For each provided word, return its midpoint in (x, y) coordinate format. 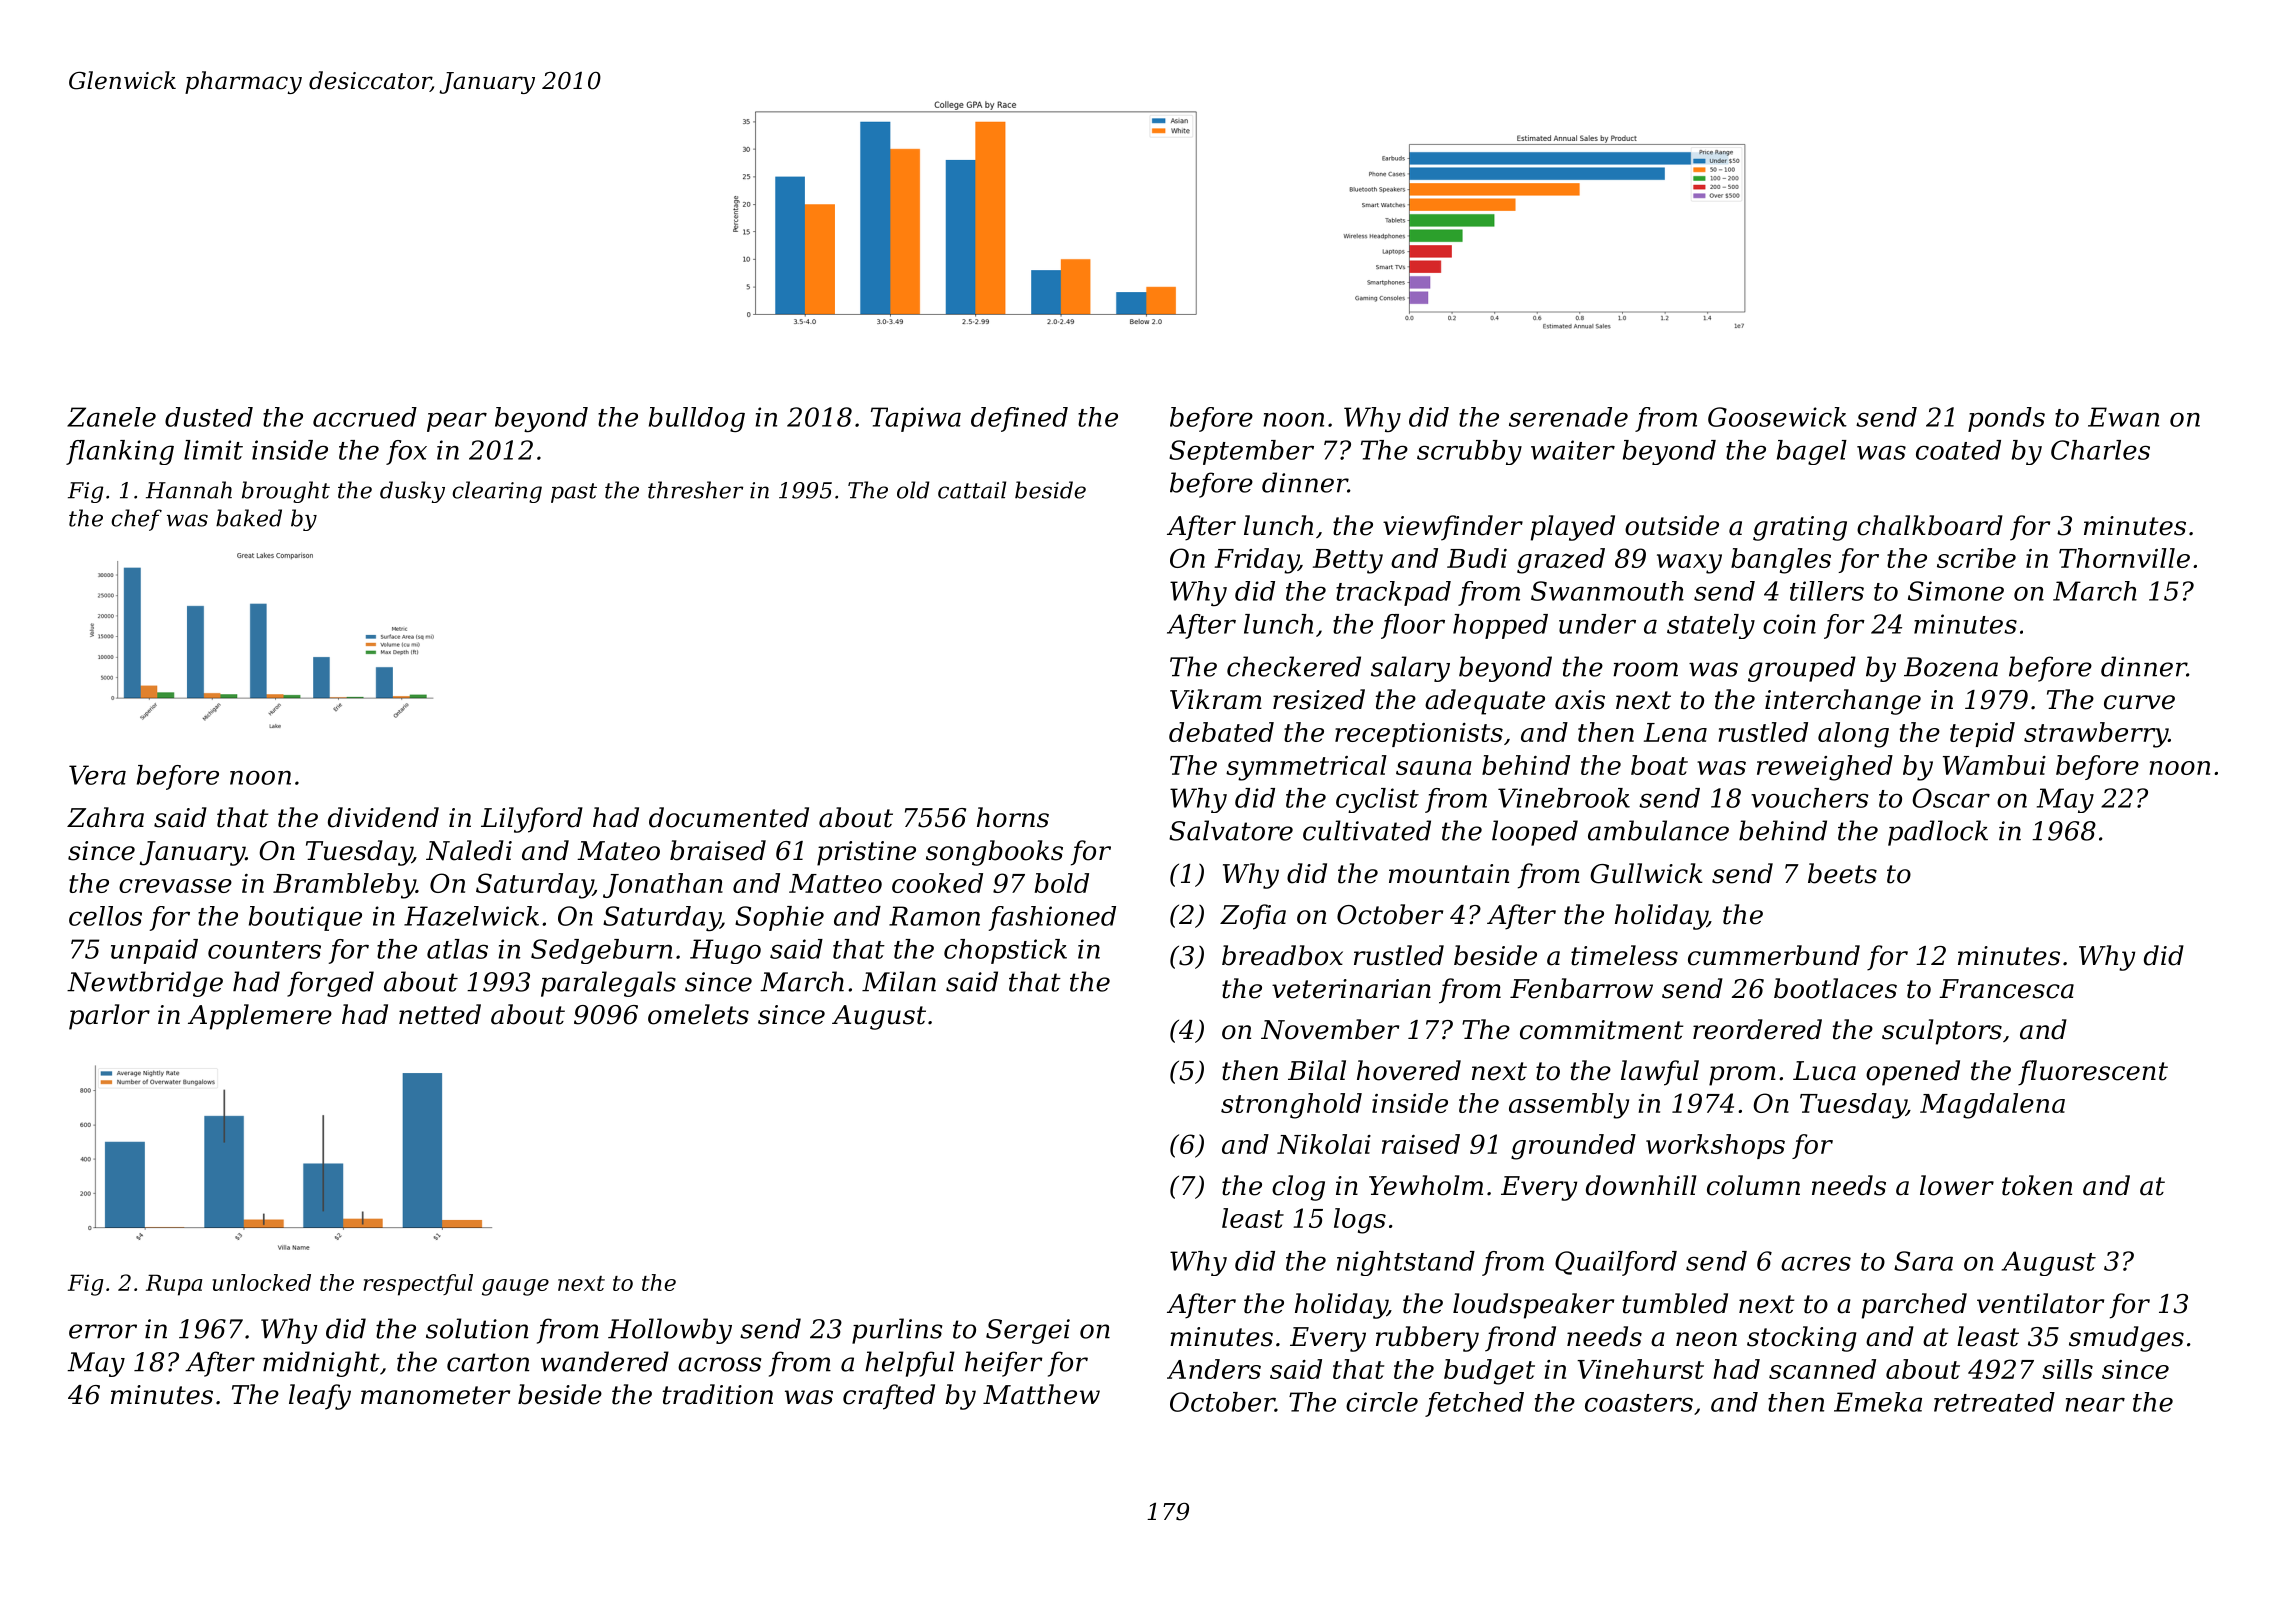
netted (440, 1014)
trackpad (1393, 593)
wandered (605, 1361)
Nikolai (1324, 1144)
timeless (1624, 955)
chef (136, 520)
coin (1789, 624)
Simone (1956, 591)
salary (1410, 669)
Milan (899, 981)
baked (249, 518)
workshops (1715, 1146)
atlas (457, 949)
